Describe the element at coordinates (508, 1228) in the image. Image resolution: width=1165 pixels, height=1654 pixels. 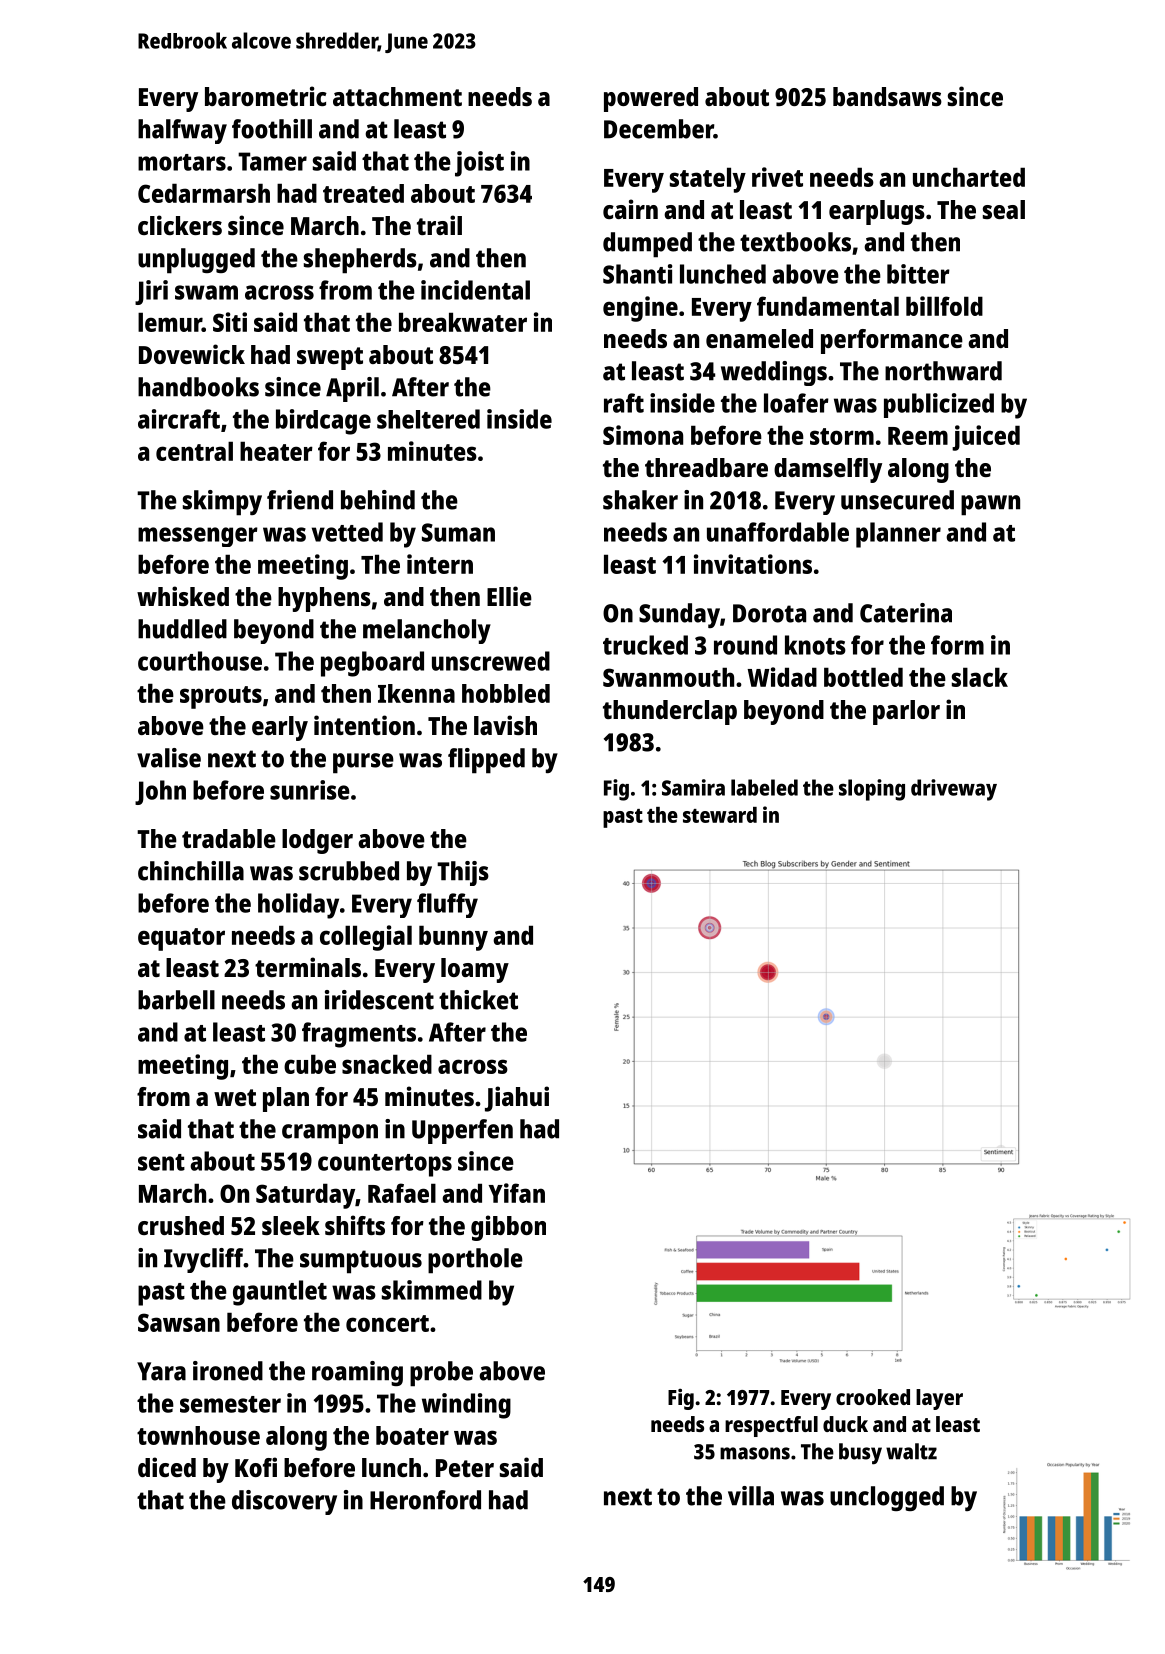
I see `gibbon` at that location.
